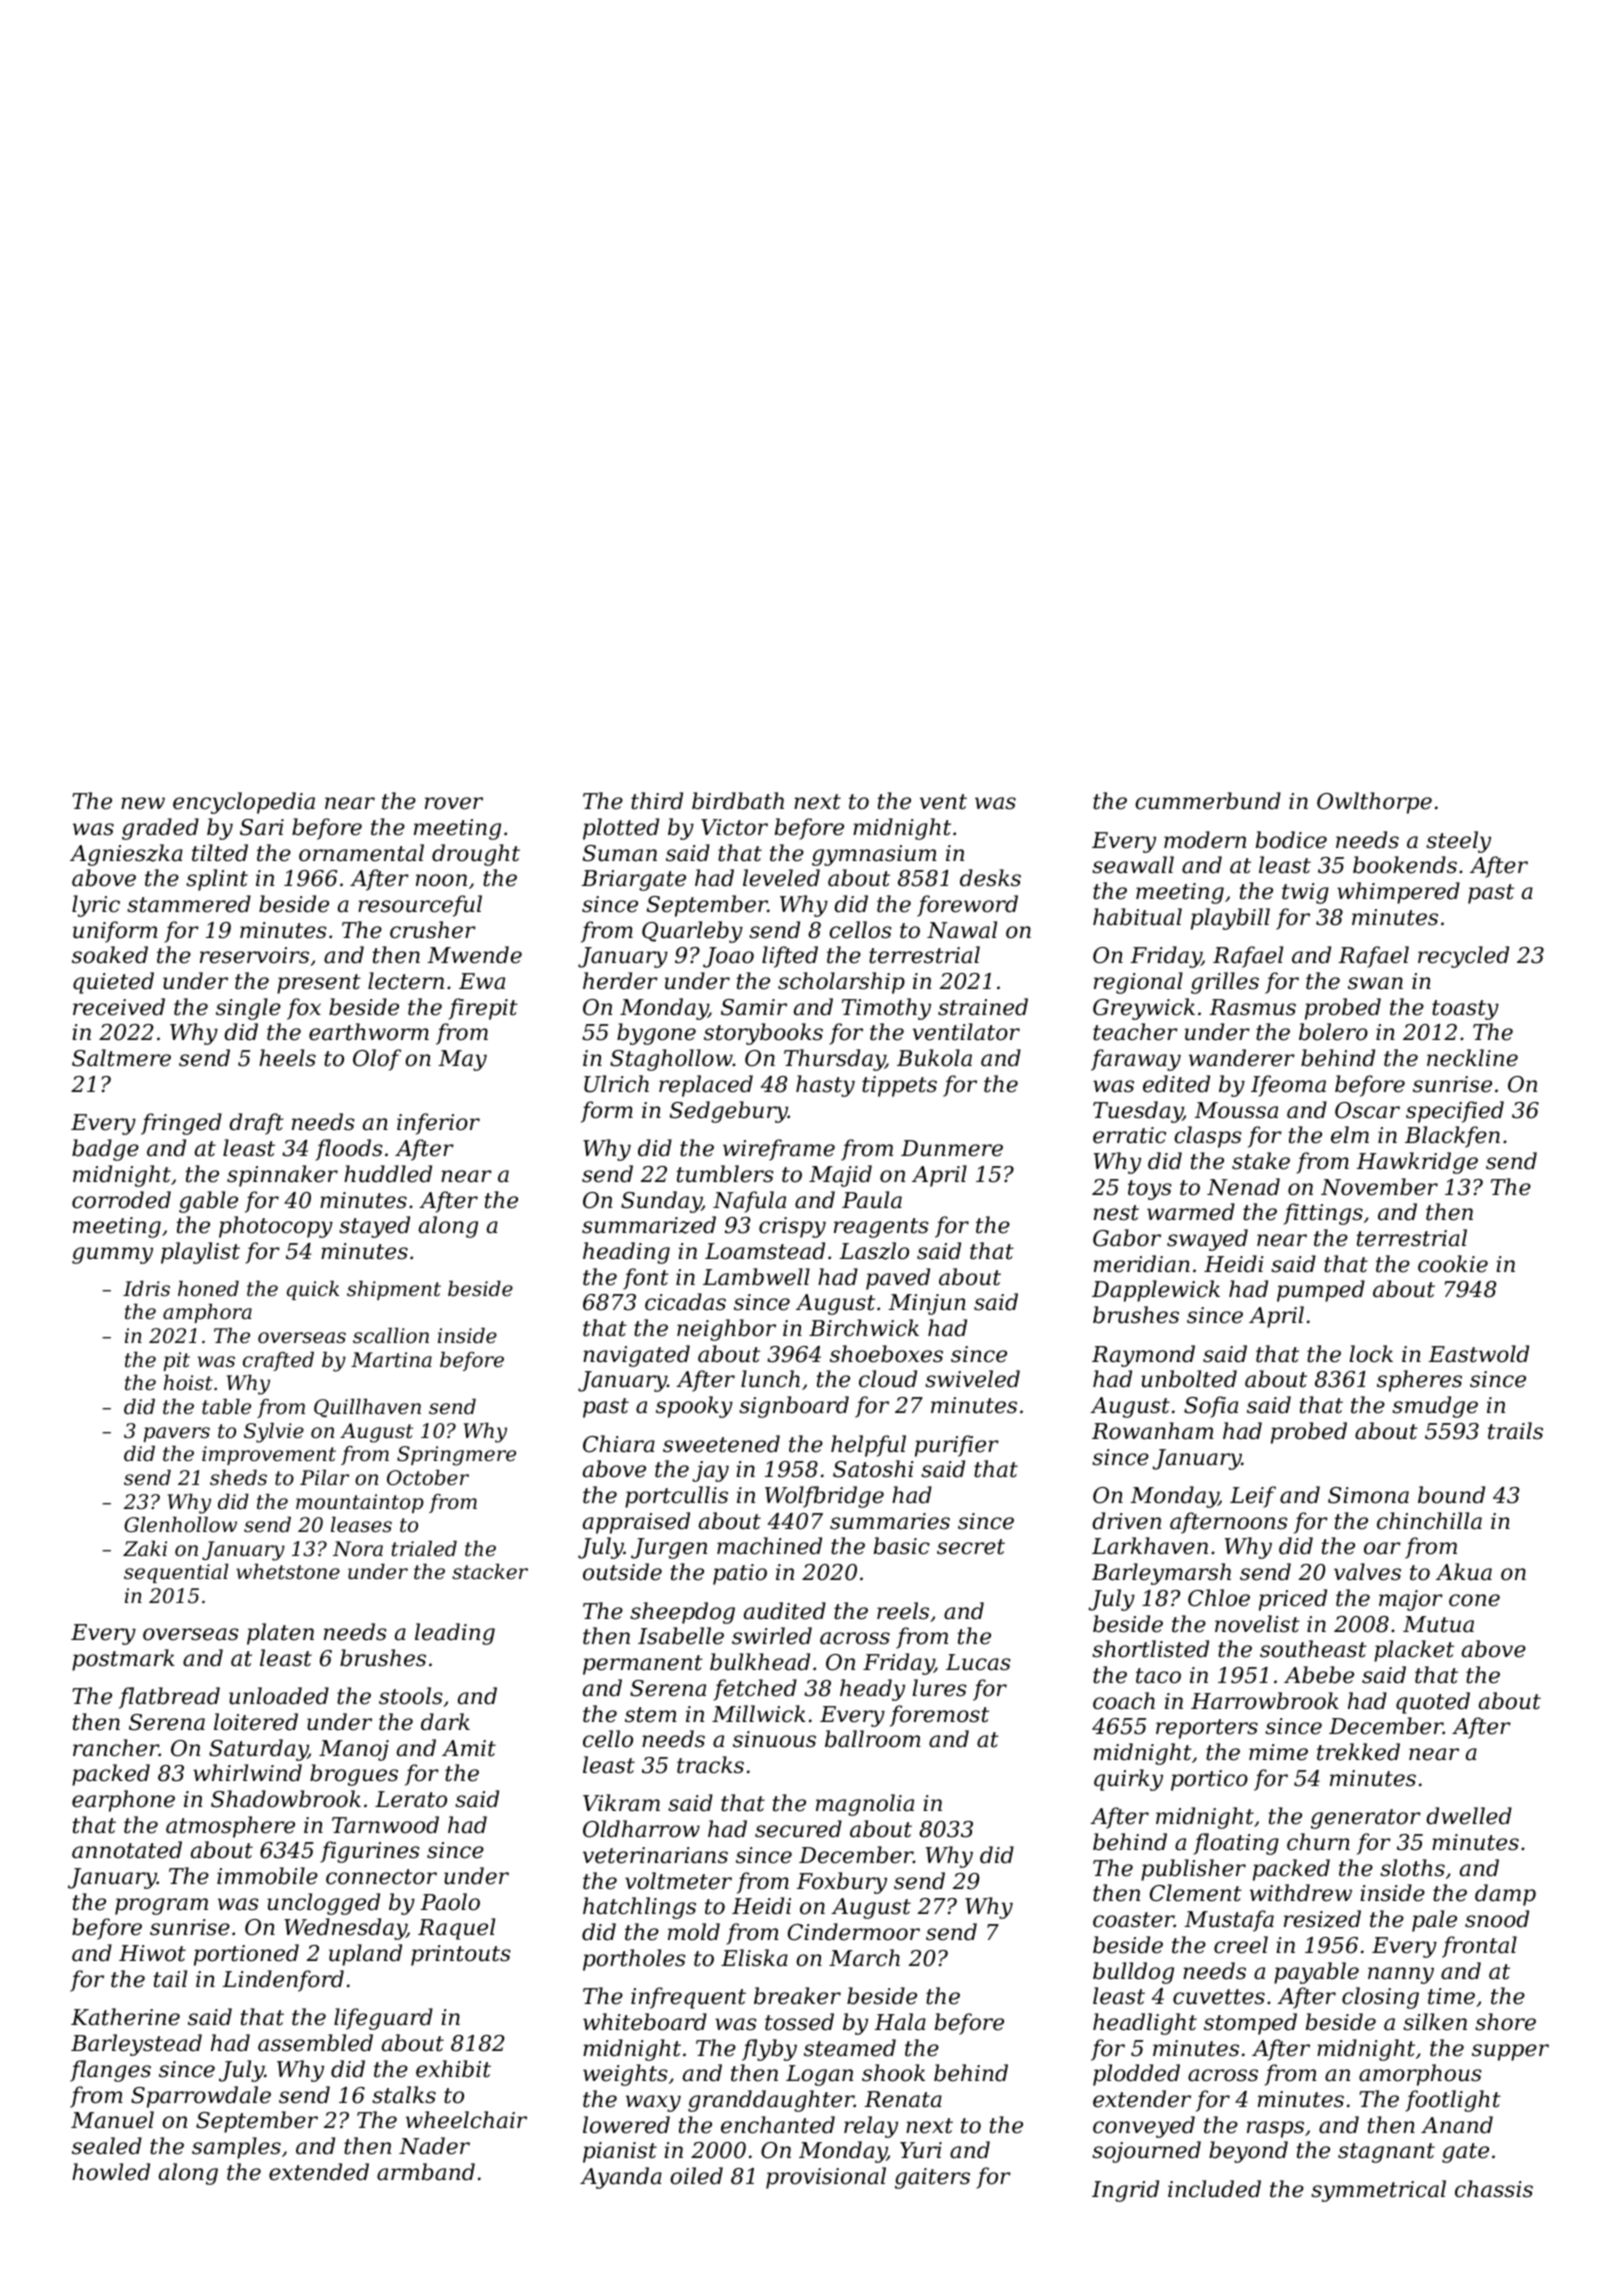  What do you see at coordinates (1379, 1187) in the page?
I see `November` at bounding box center [1379, 1187].
